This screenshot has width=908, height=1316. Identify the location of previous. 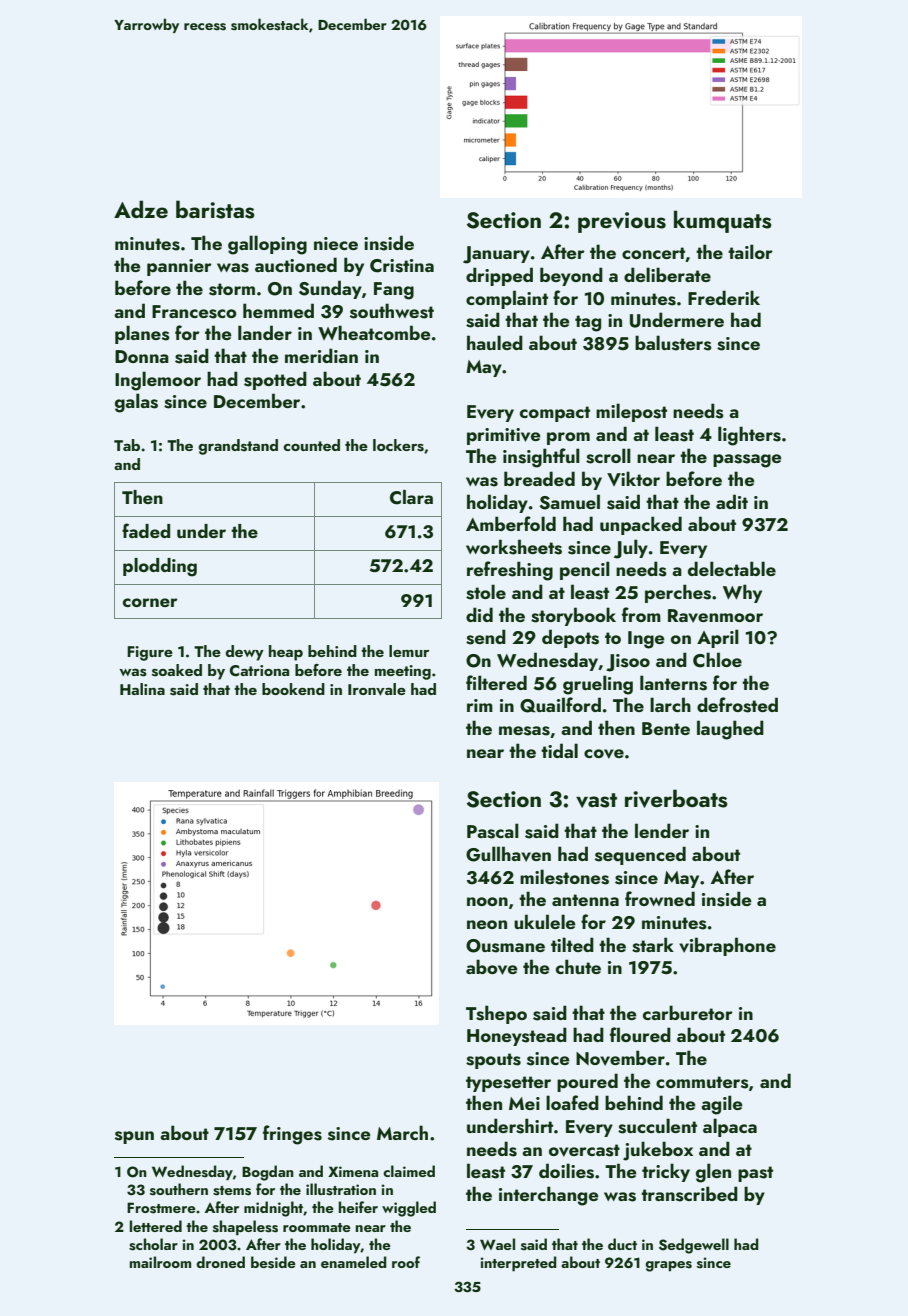
(622, 222).
